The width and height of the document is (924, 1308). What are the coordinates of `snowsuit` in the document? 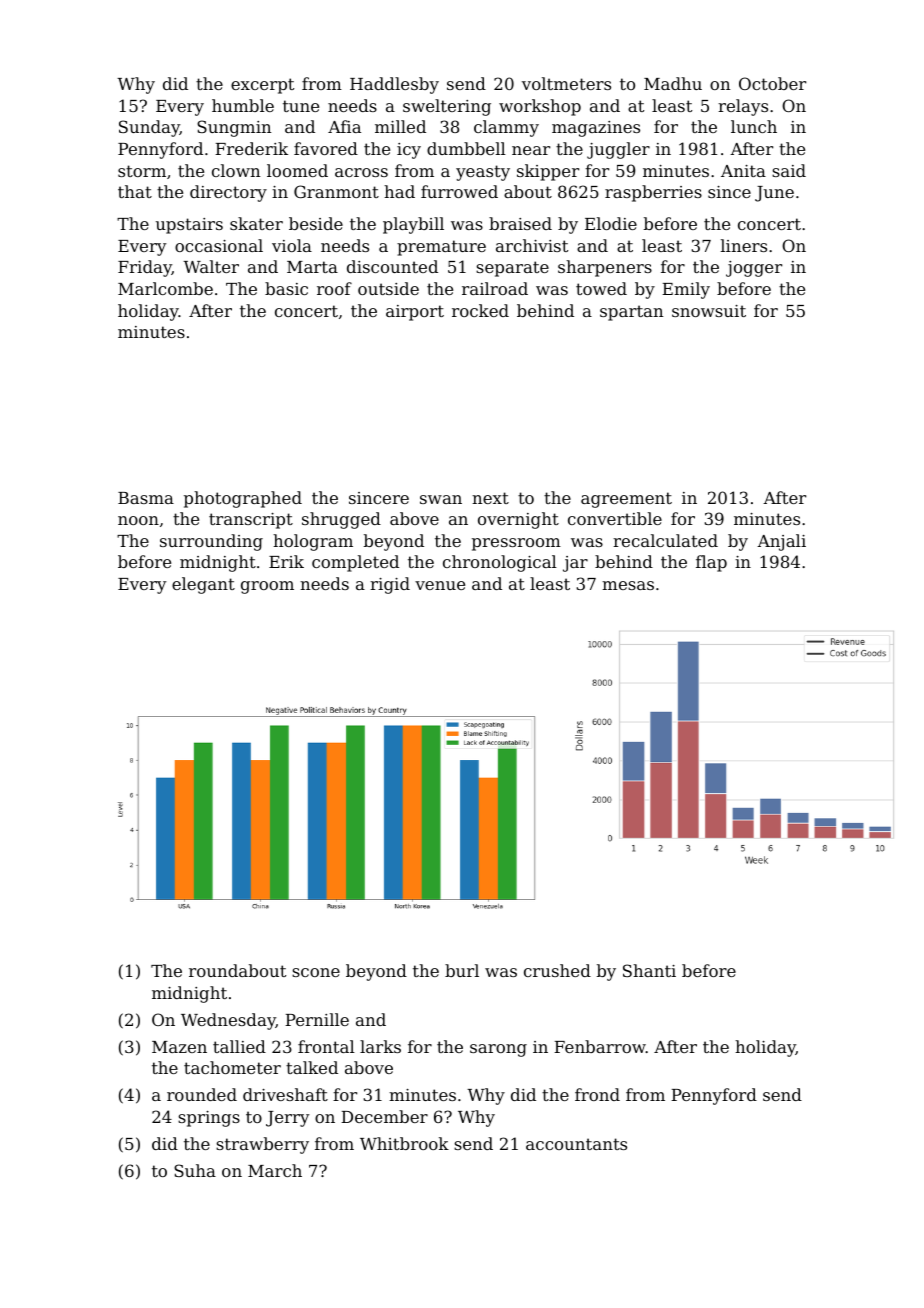 It's located at (709, 311).
